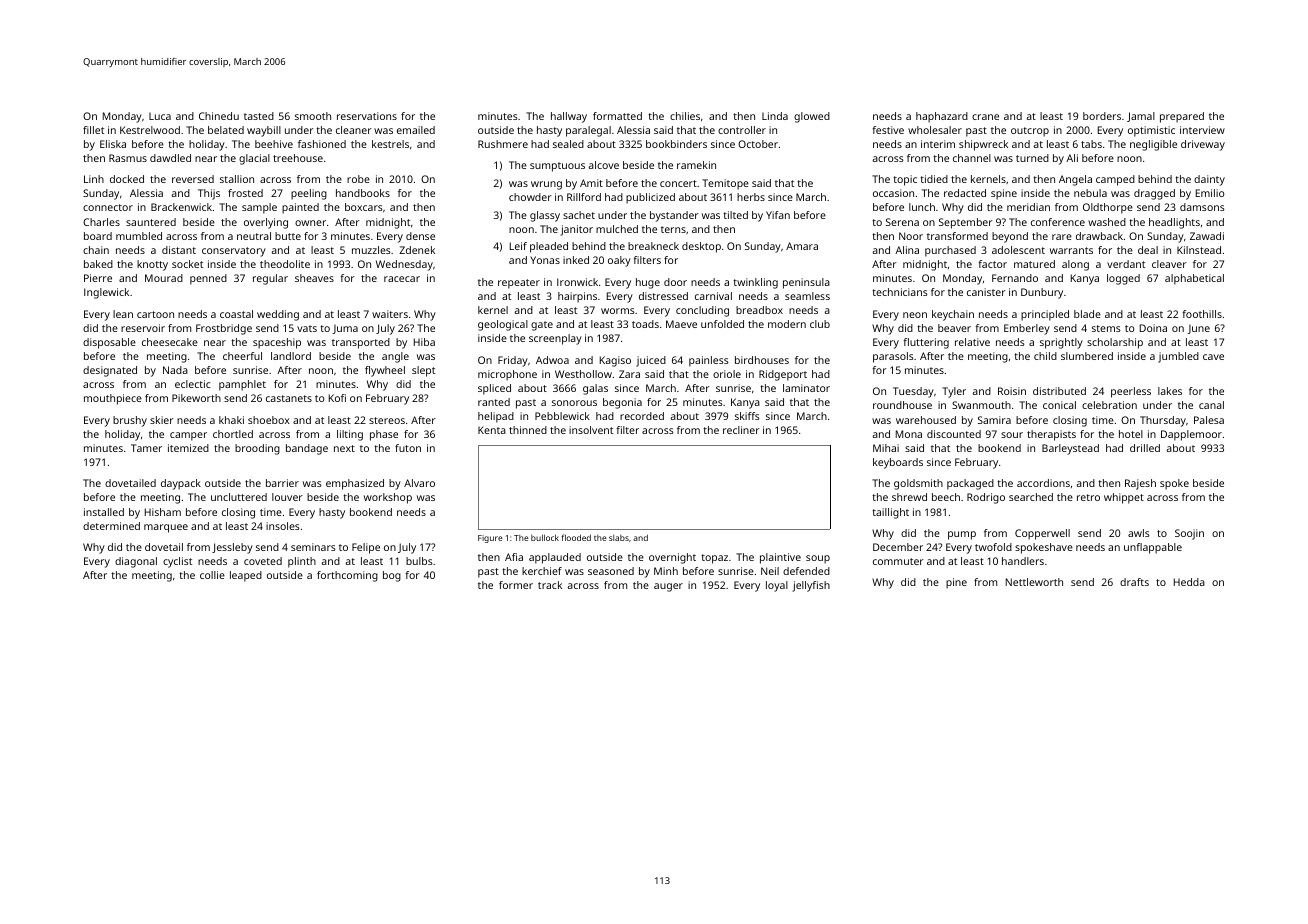 This document has height=924, width=1308. Describe the element at coordinates (282, 526) in the document. I see `insoles` at that location.
